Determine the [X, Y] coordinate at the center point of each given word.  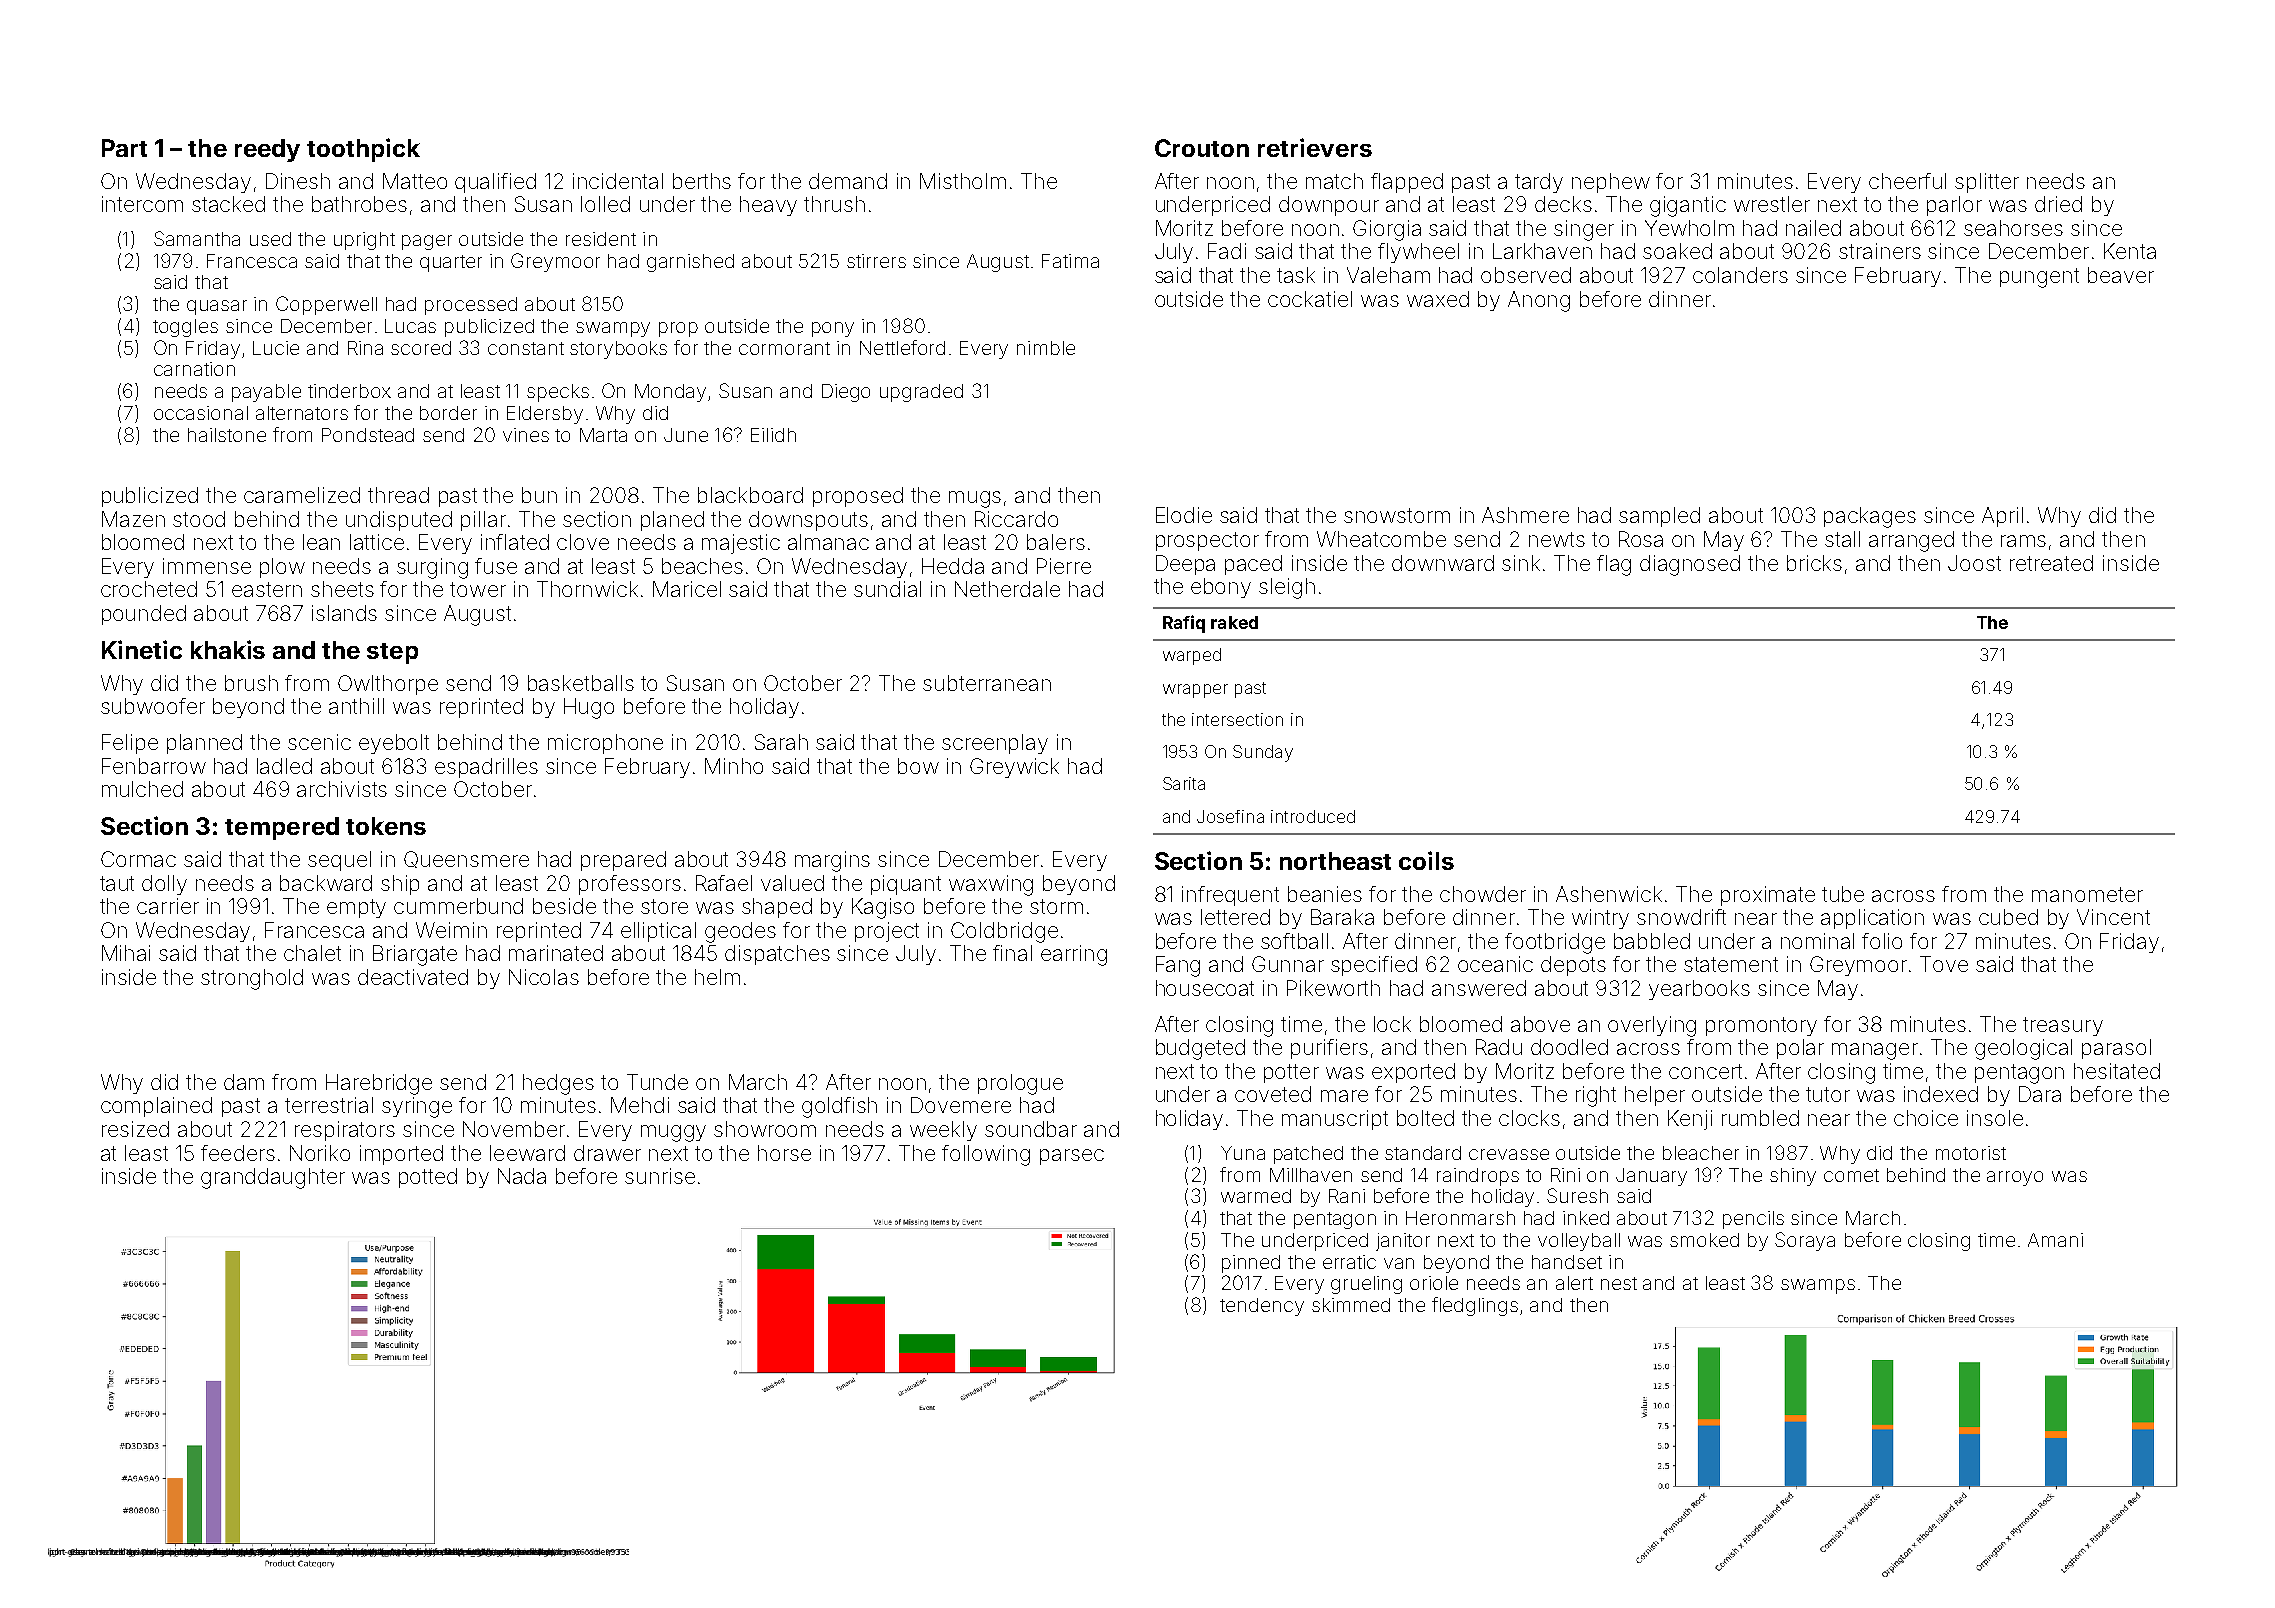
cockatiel [1310, 299]
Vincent [2113, 917]
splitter [1987, 183]
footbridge [1555, 943]
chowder [1483, 894]
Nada [522, 1176]
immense [207, 566]
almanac [828, 542]
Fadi [1227, 251]
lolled [605, 204]
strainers [1880, 251]
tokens [386, 826]
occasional [201, 413]
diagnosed [1690, 565]
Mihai [126, 953]
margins [832, 861]
